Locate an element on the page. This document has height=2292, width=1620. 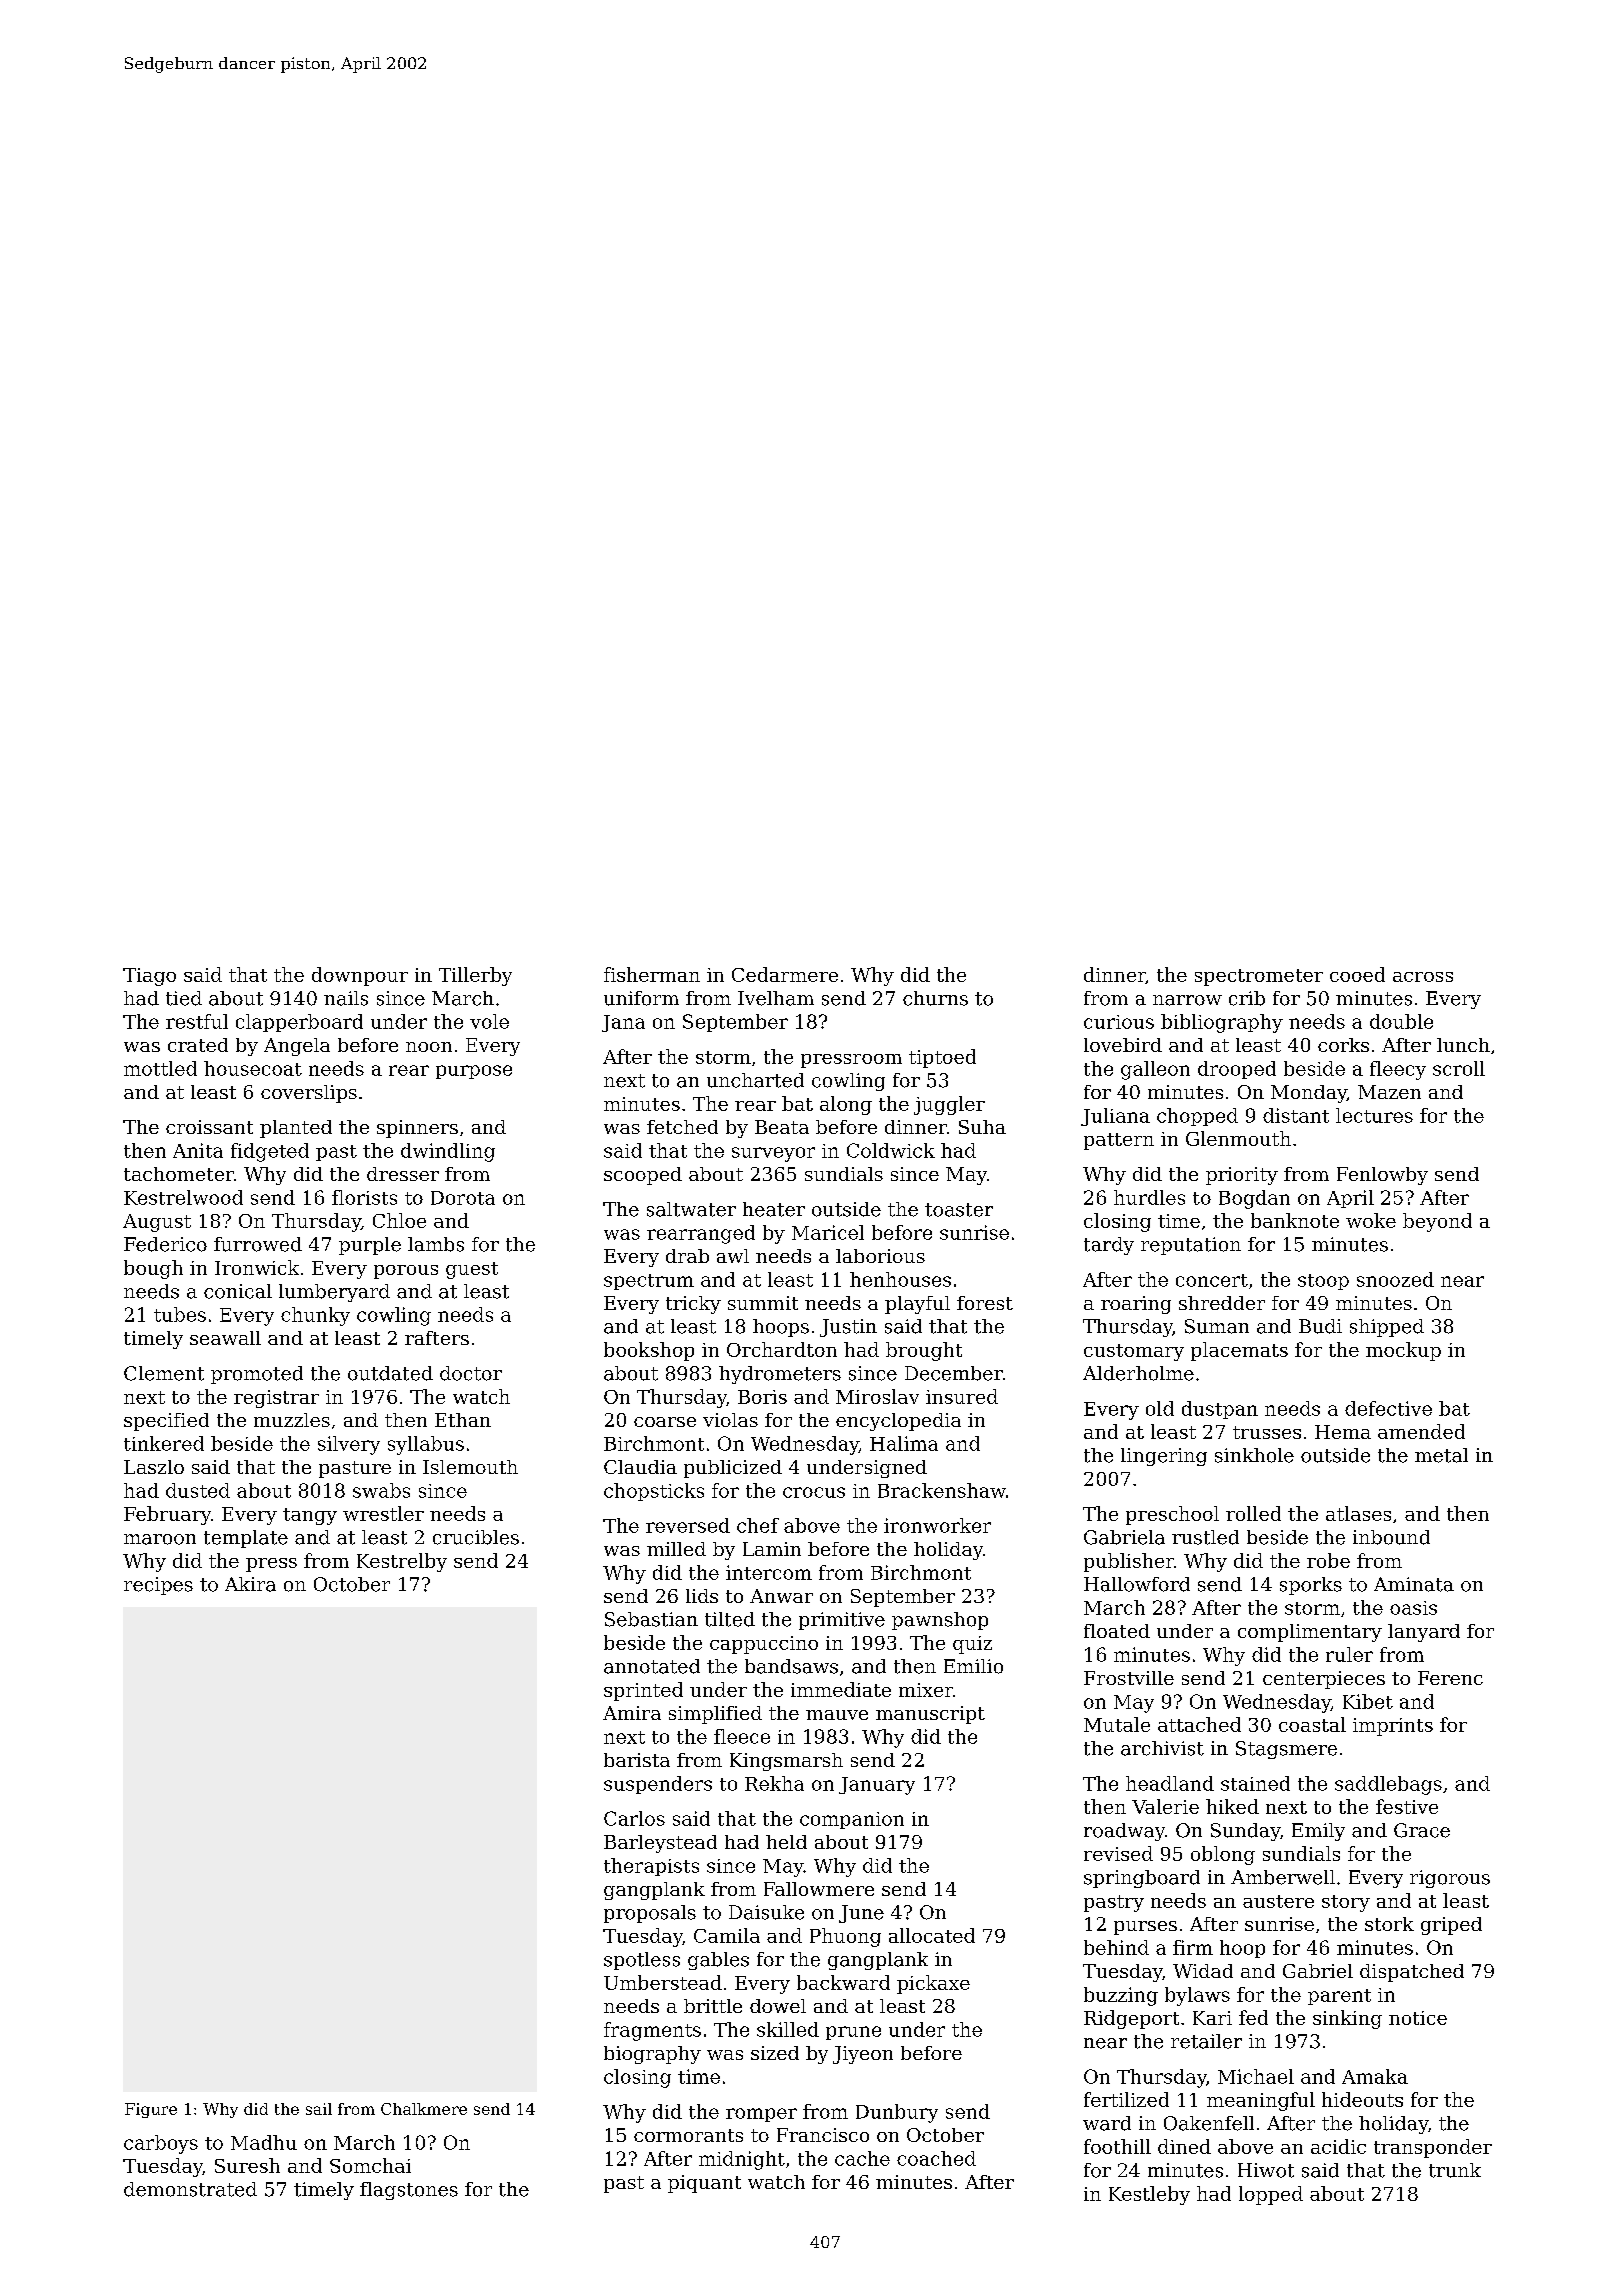
barista is located at coordinates (637, 1760).
